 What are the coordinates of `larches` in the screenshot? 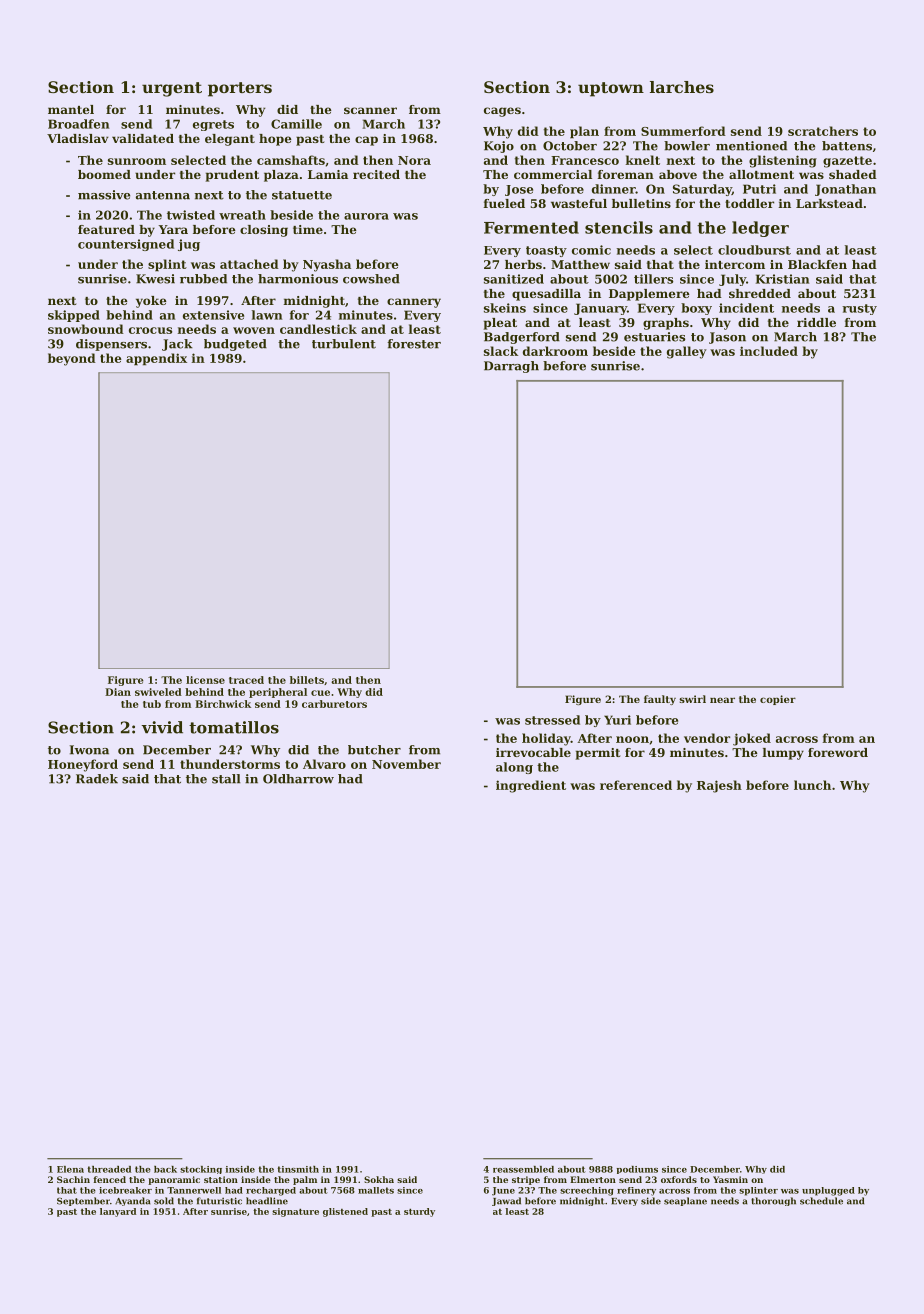 It's located at (682, 87).
